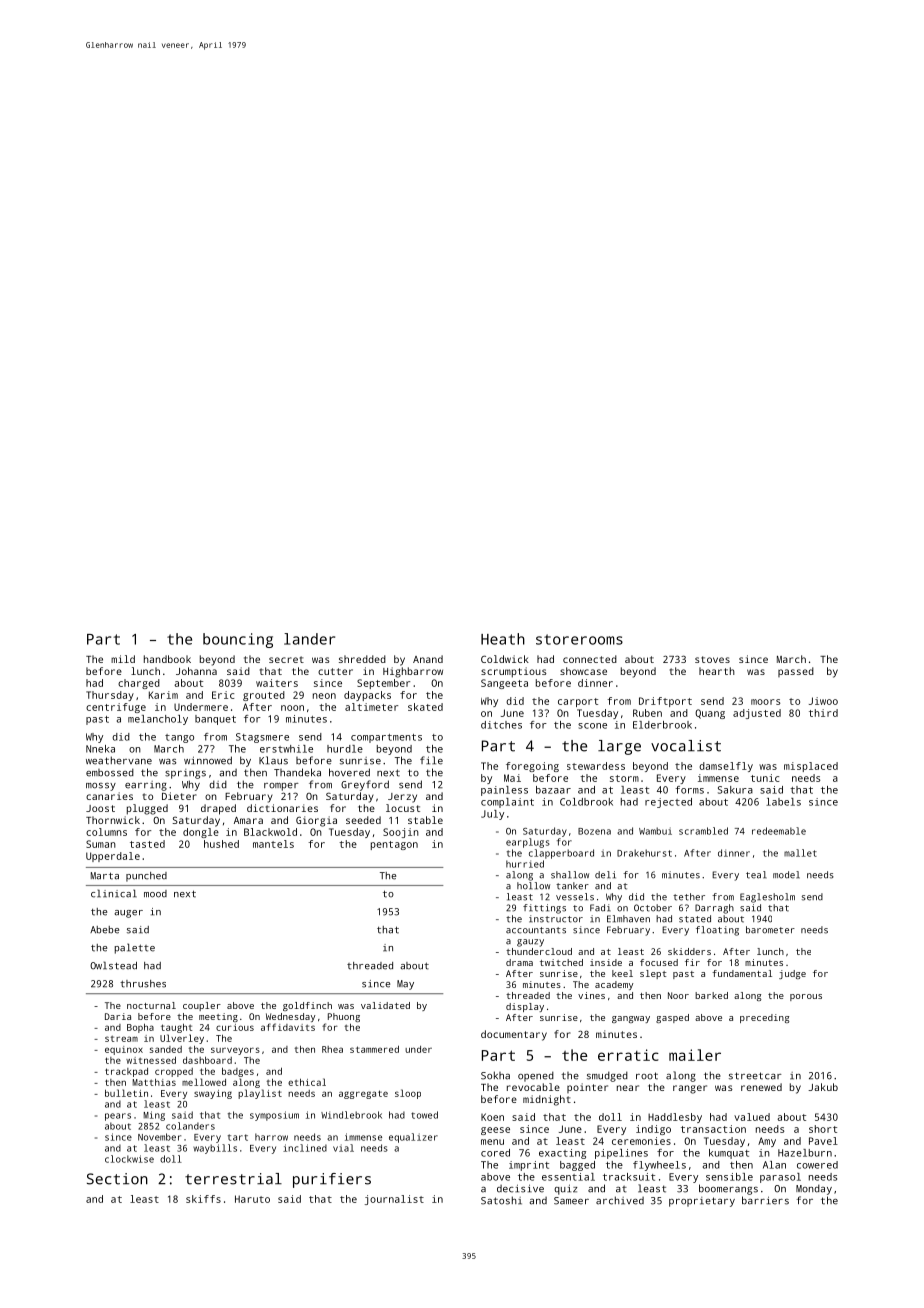  I want to click on carport, so click(578, 702).
